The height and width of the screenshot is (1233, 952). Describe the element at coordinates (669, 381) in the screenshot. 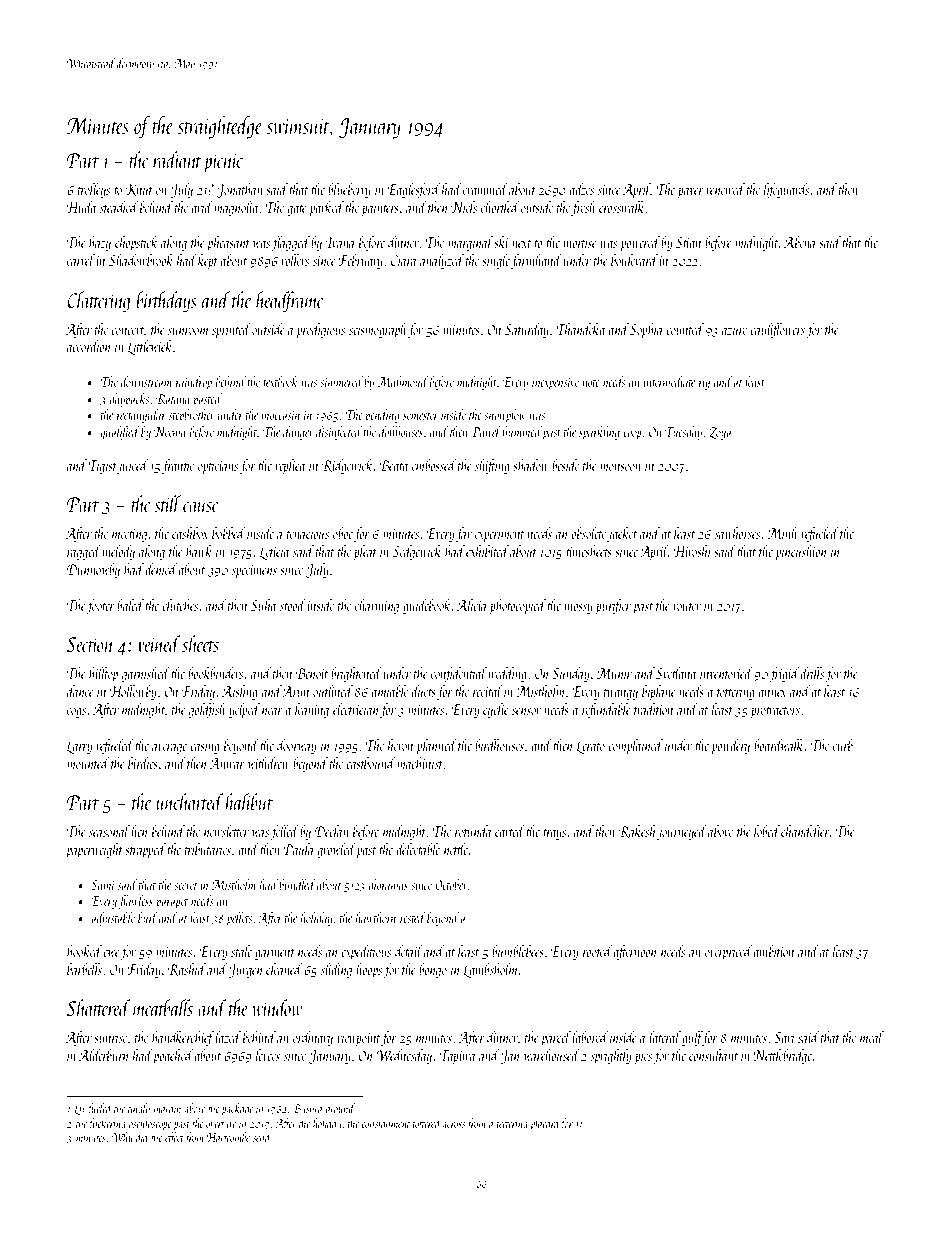

I see `intermediate` at that location.
